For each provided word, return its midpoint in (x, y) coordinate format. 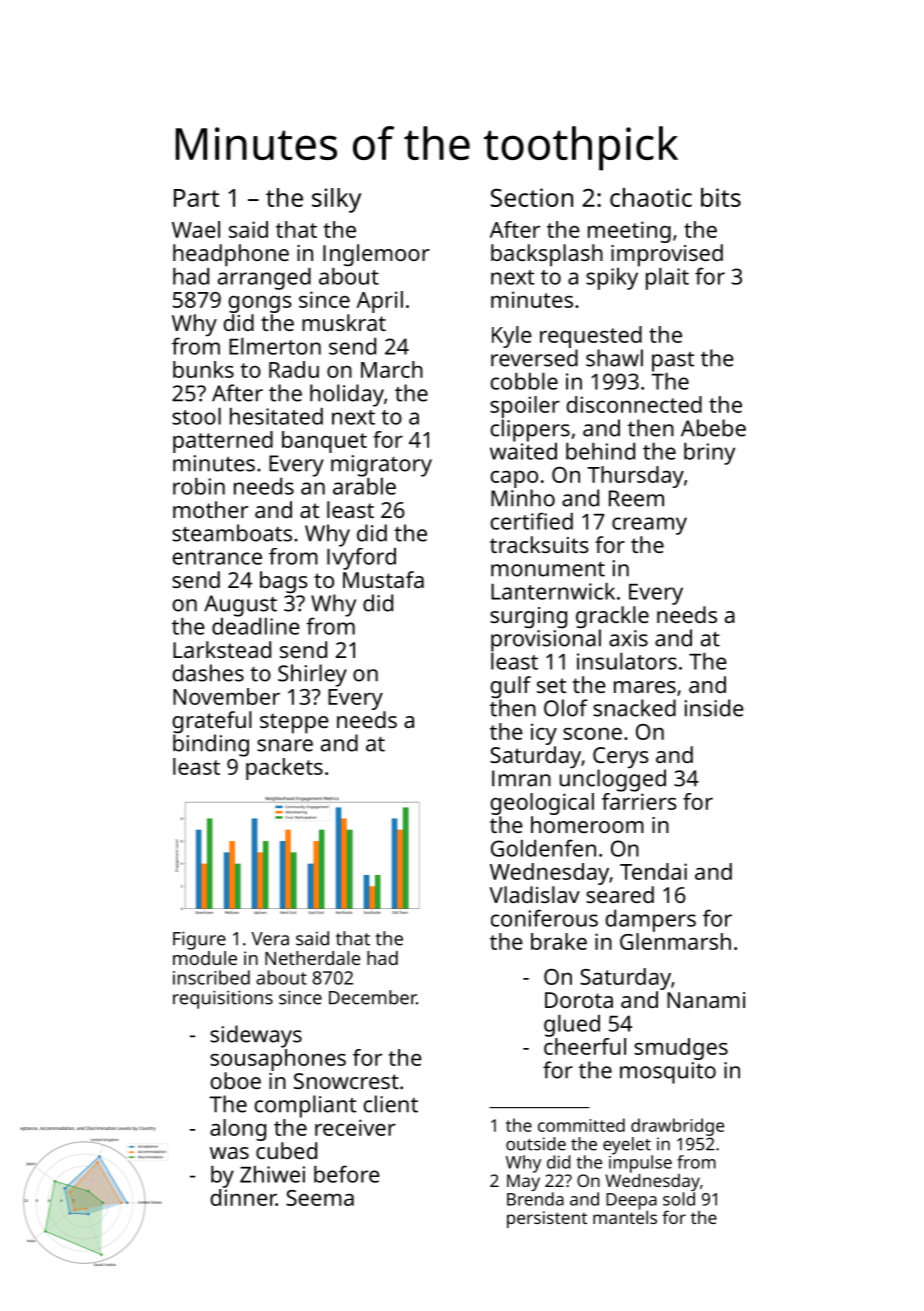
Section (532, 197)
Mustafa (383, 579)
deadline (256, 626)
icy (544, 734)
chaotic (651, 197)
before (347, 1174)
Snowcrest (346, 1081)
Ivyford (361, 559)
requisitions (223, 999)
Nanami (706, 1000)
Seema (320, 1198)
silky (336, 200)
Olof (566, 708)
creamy (649, 526)
